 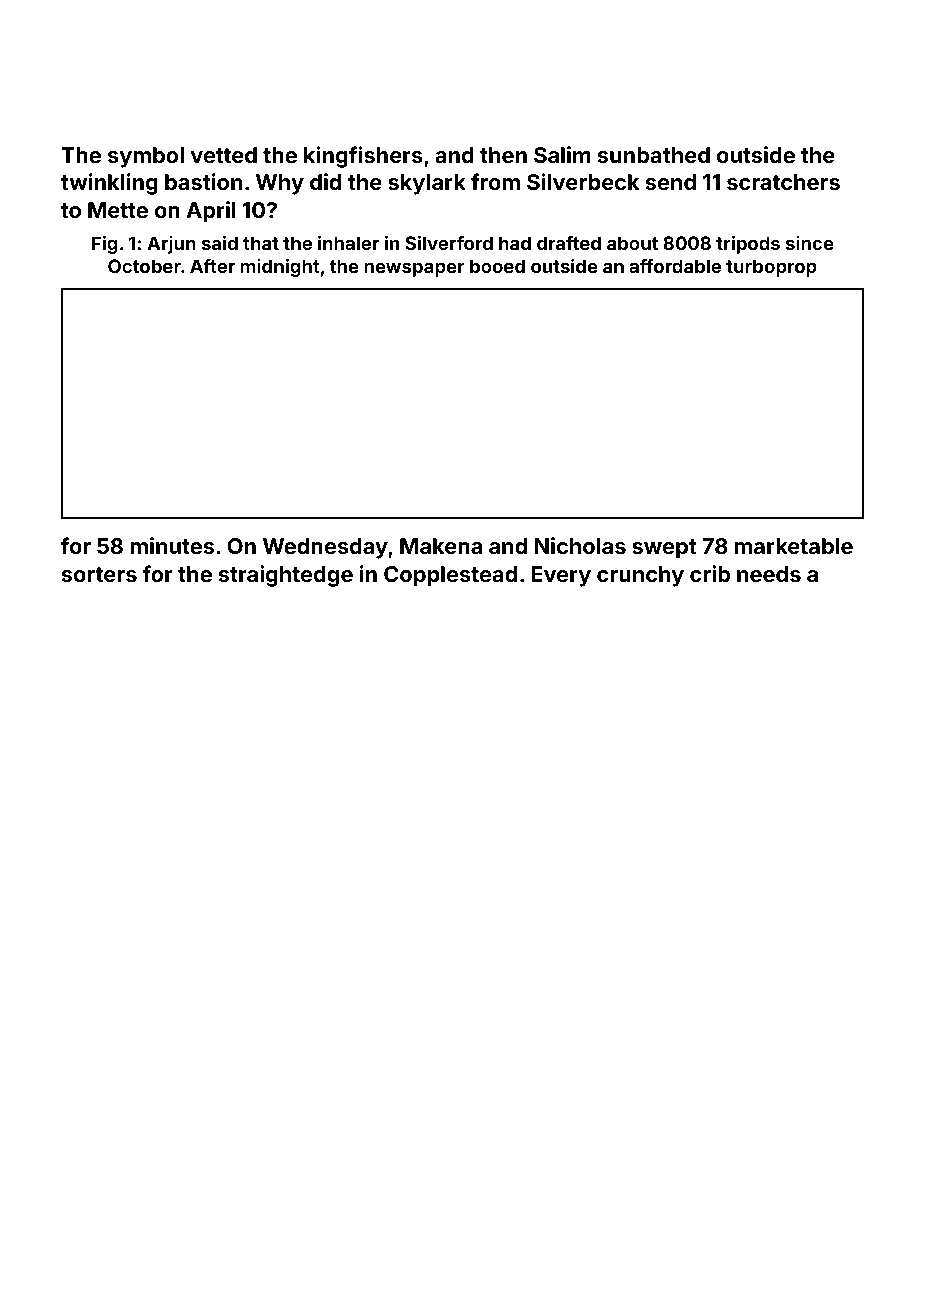 What do you see at coordinates (450, 576) in the screenshot?
I see `Copplestead` at bounding box center [450, 576].
